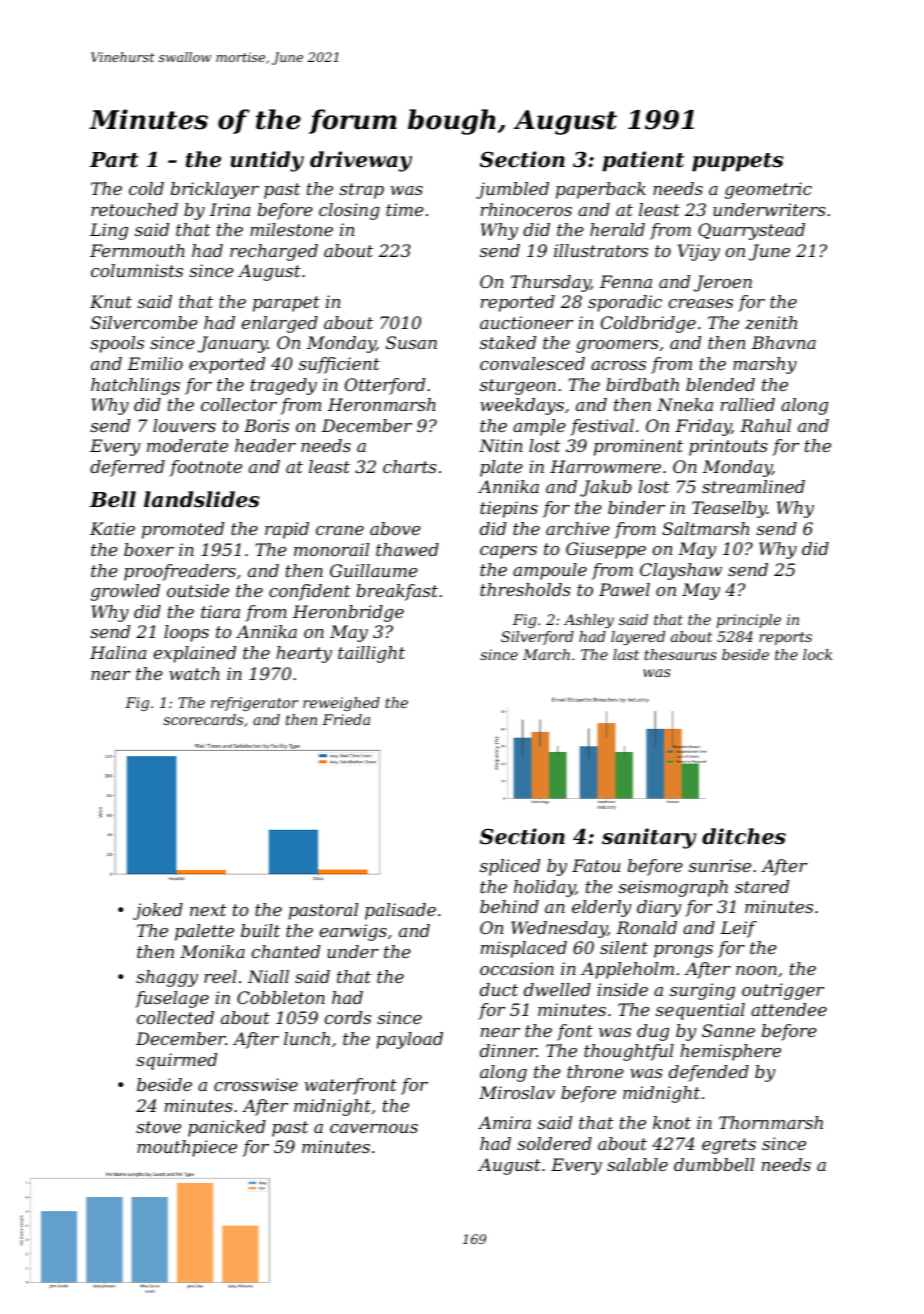  What do you see at coordinates (158, 1127) in the document?
I see `stove` at bounding box center [158, 1127].
